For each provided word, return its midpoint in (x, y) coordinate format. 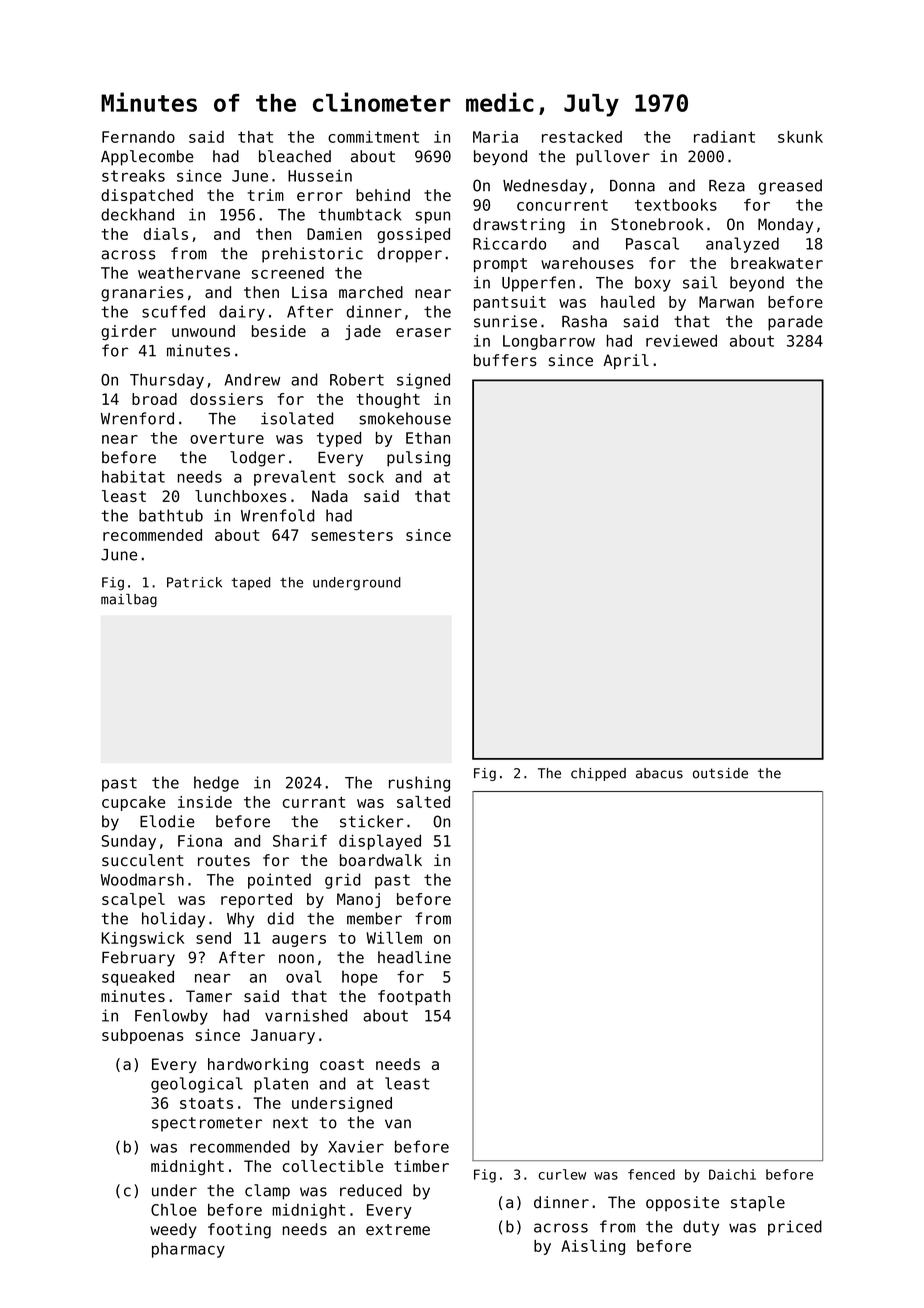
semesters (352, 535)
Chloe (174, 1209)
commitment (373, 137)
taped (250, 583)
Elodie (167, 821)
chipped (598, 774)
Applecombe (147, 158)
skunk (800, 137)
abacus (659, 773)
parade (795, 323)
